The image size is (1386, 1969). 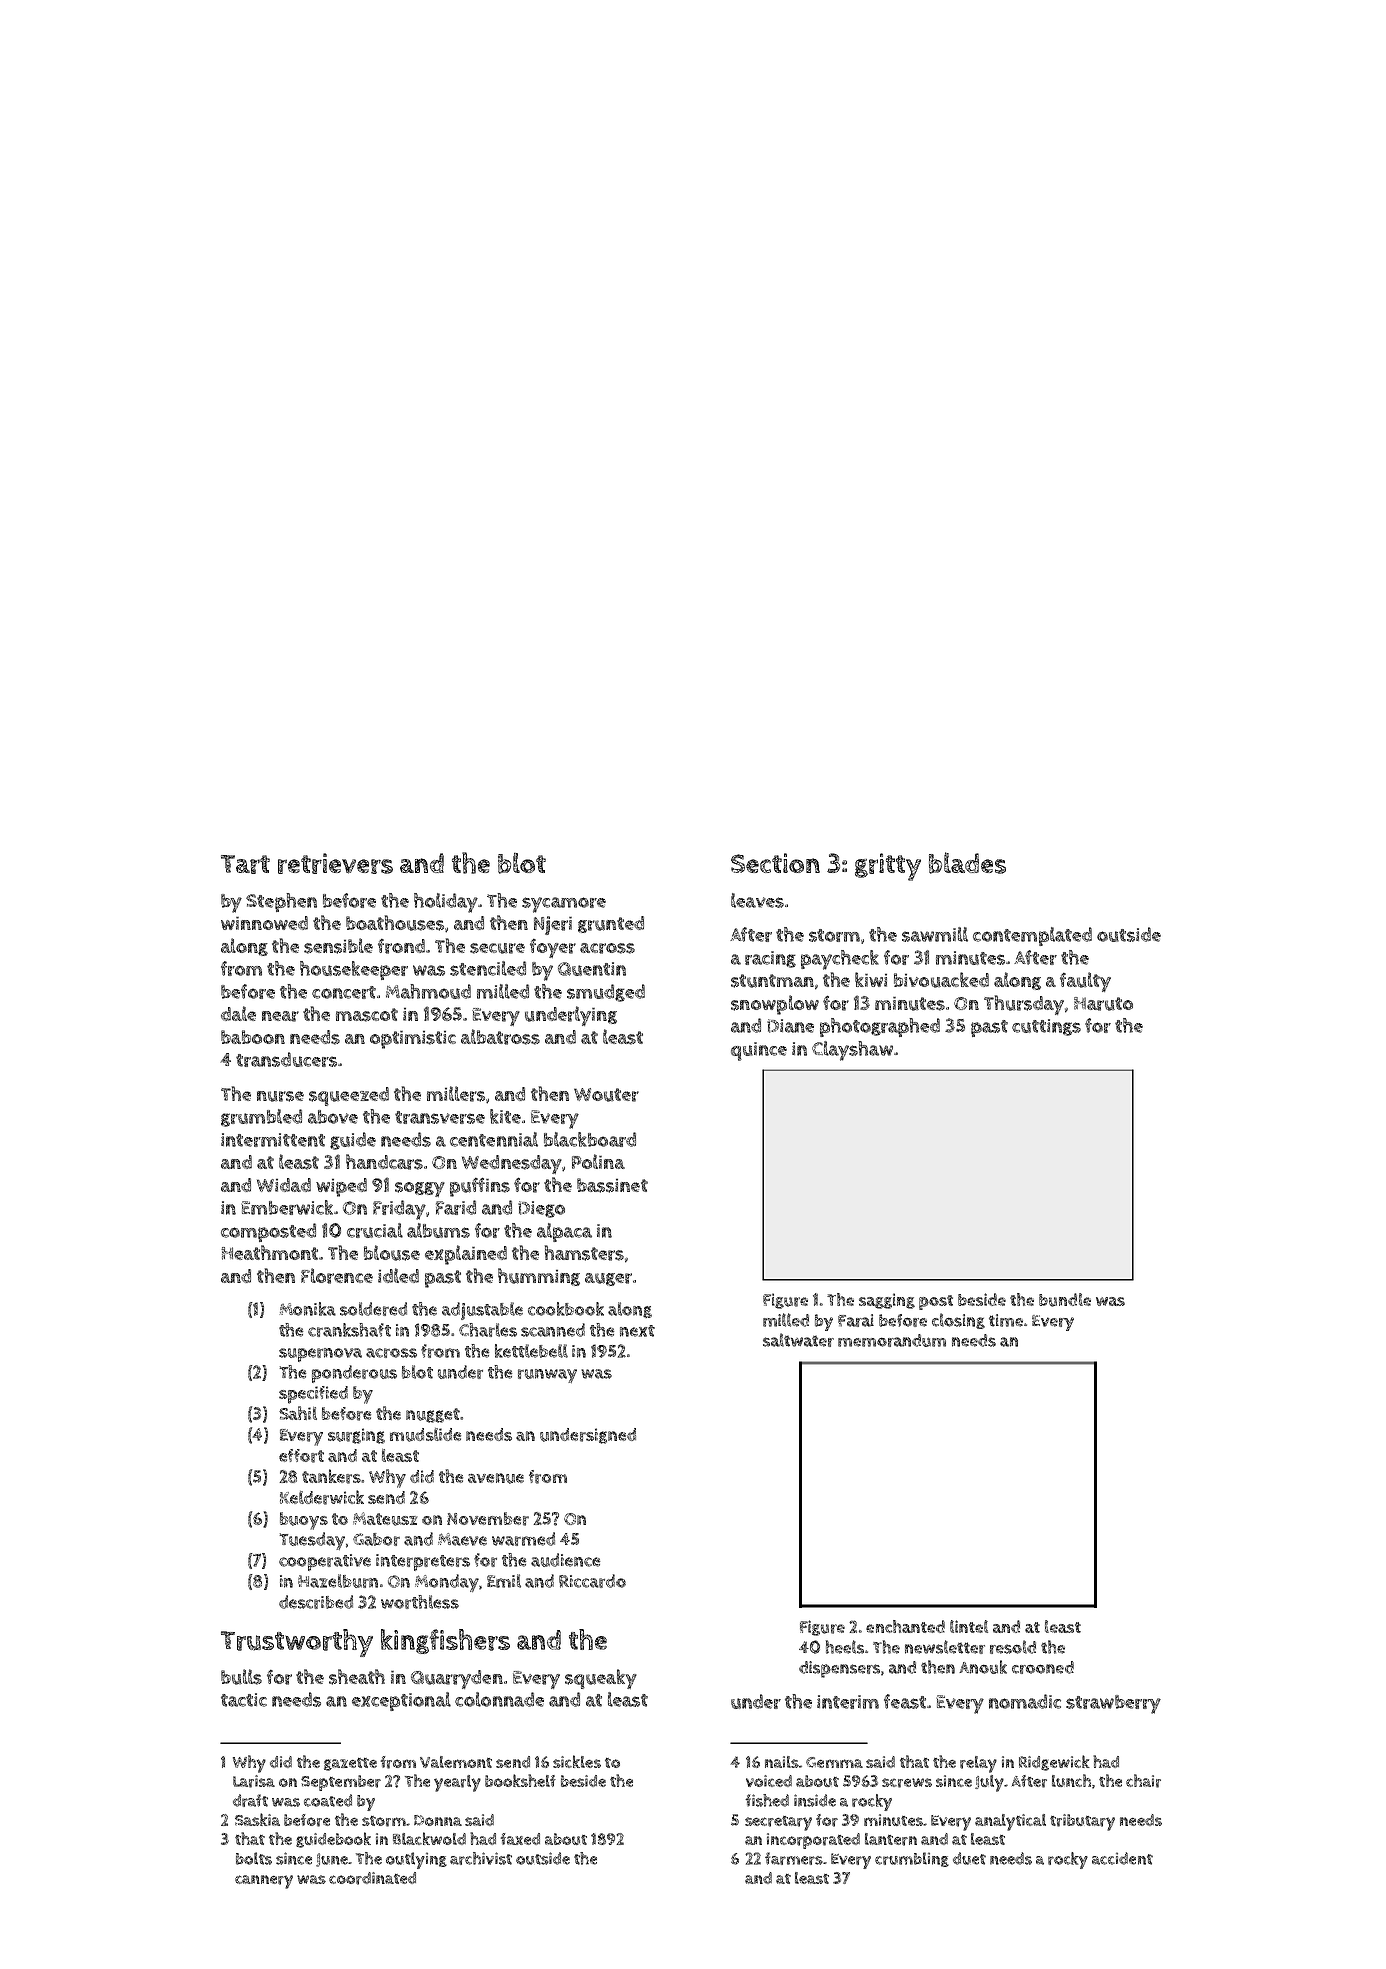 What do you see at coordinates (969, 1626) in the screenshot?
I see `lintel` at bounding box center [969, 1626].
